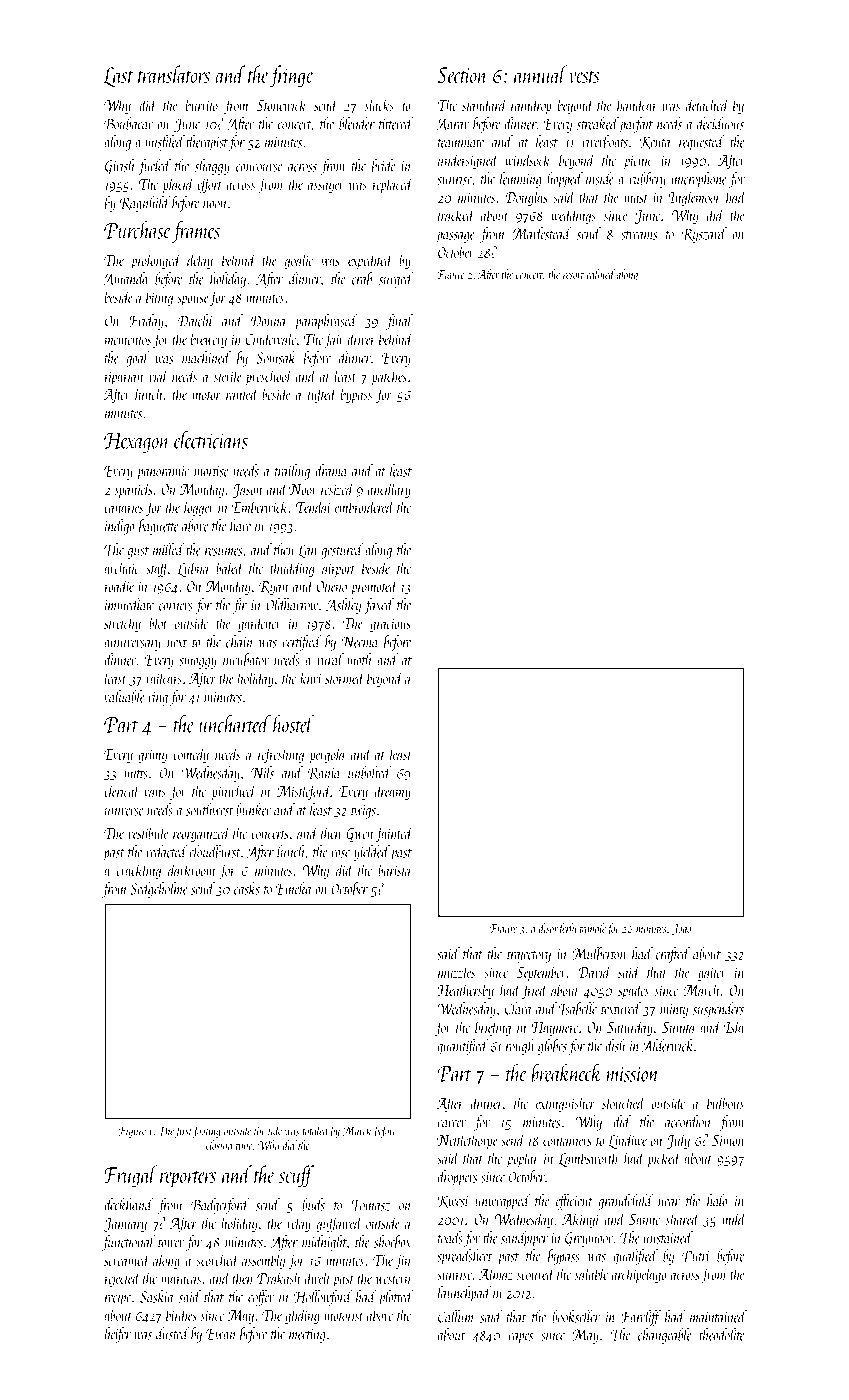  I want to click on calmed, so click(600, 274).
